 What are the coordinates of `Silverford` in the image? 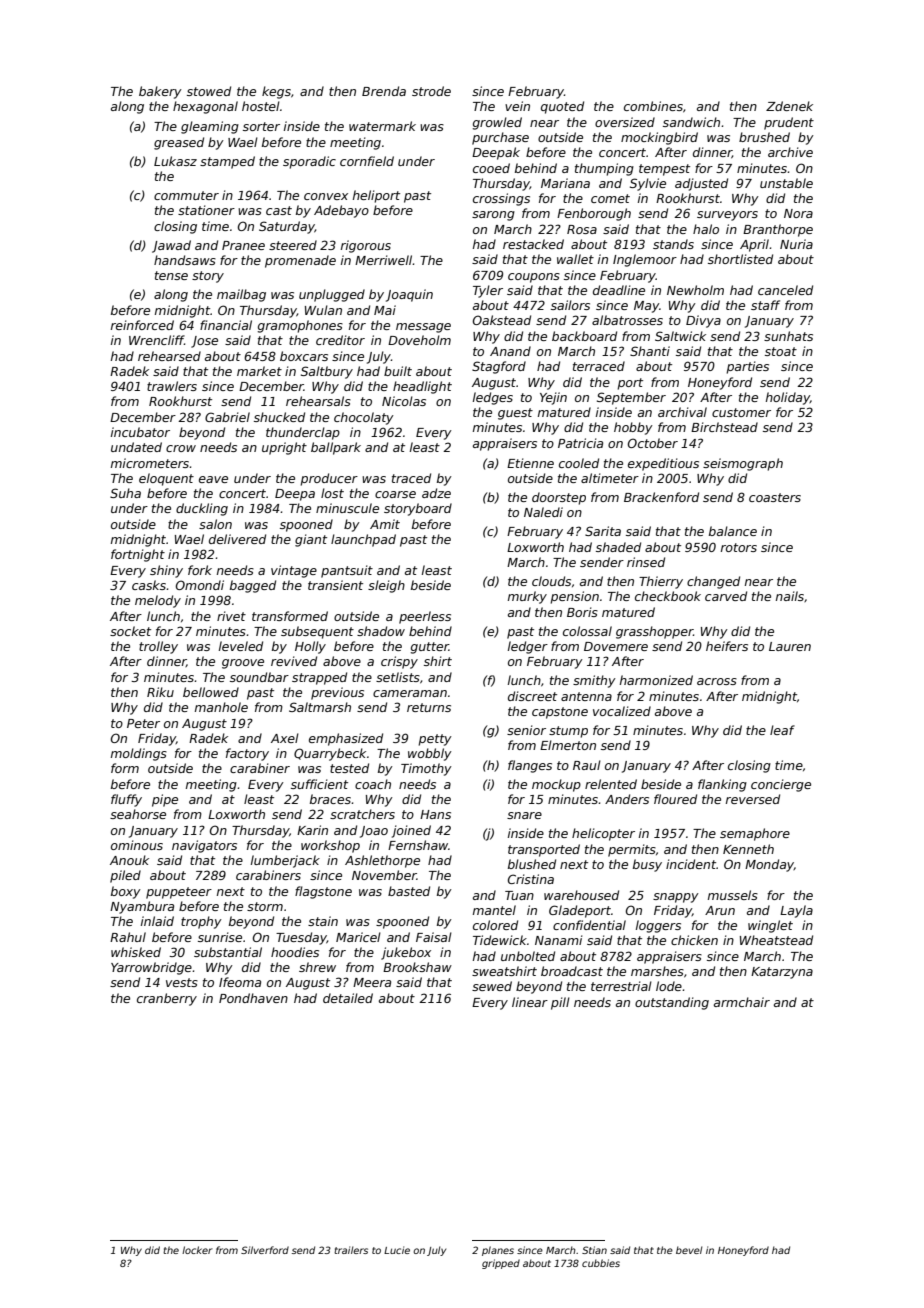 It's located at (265, 1250).
